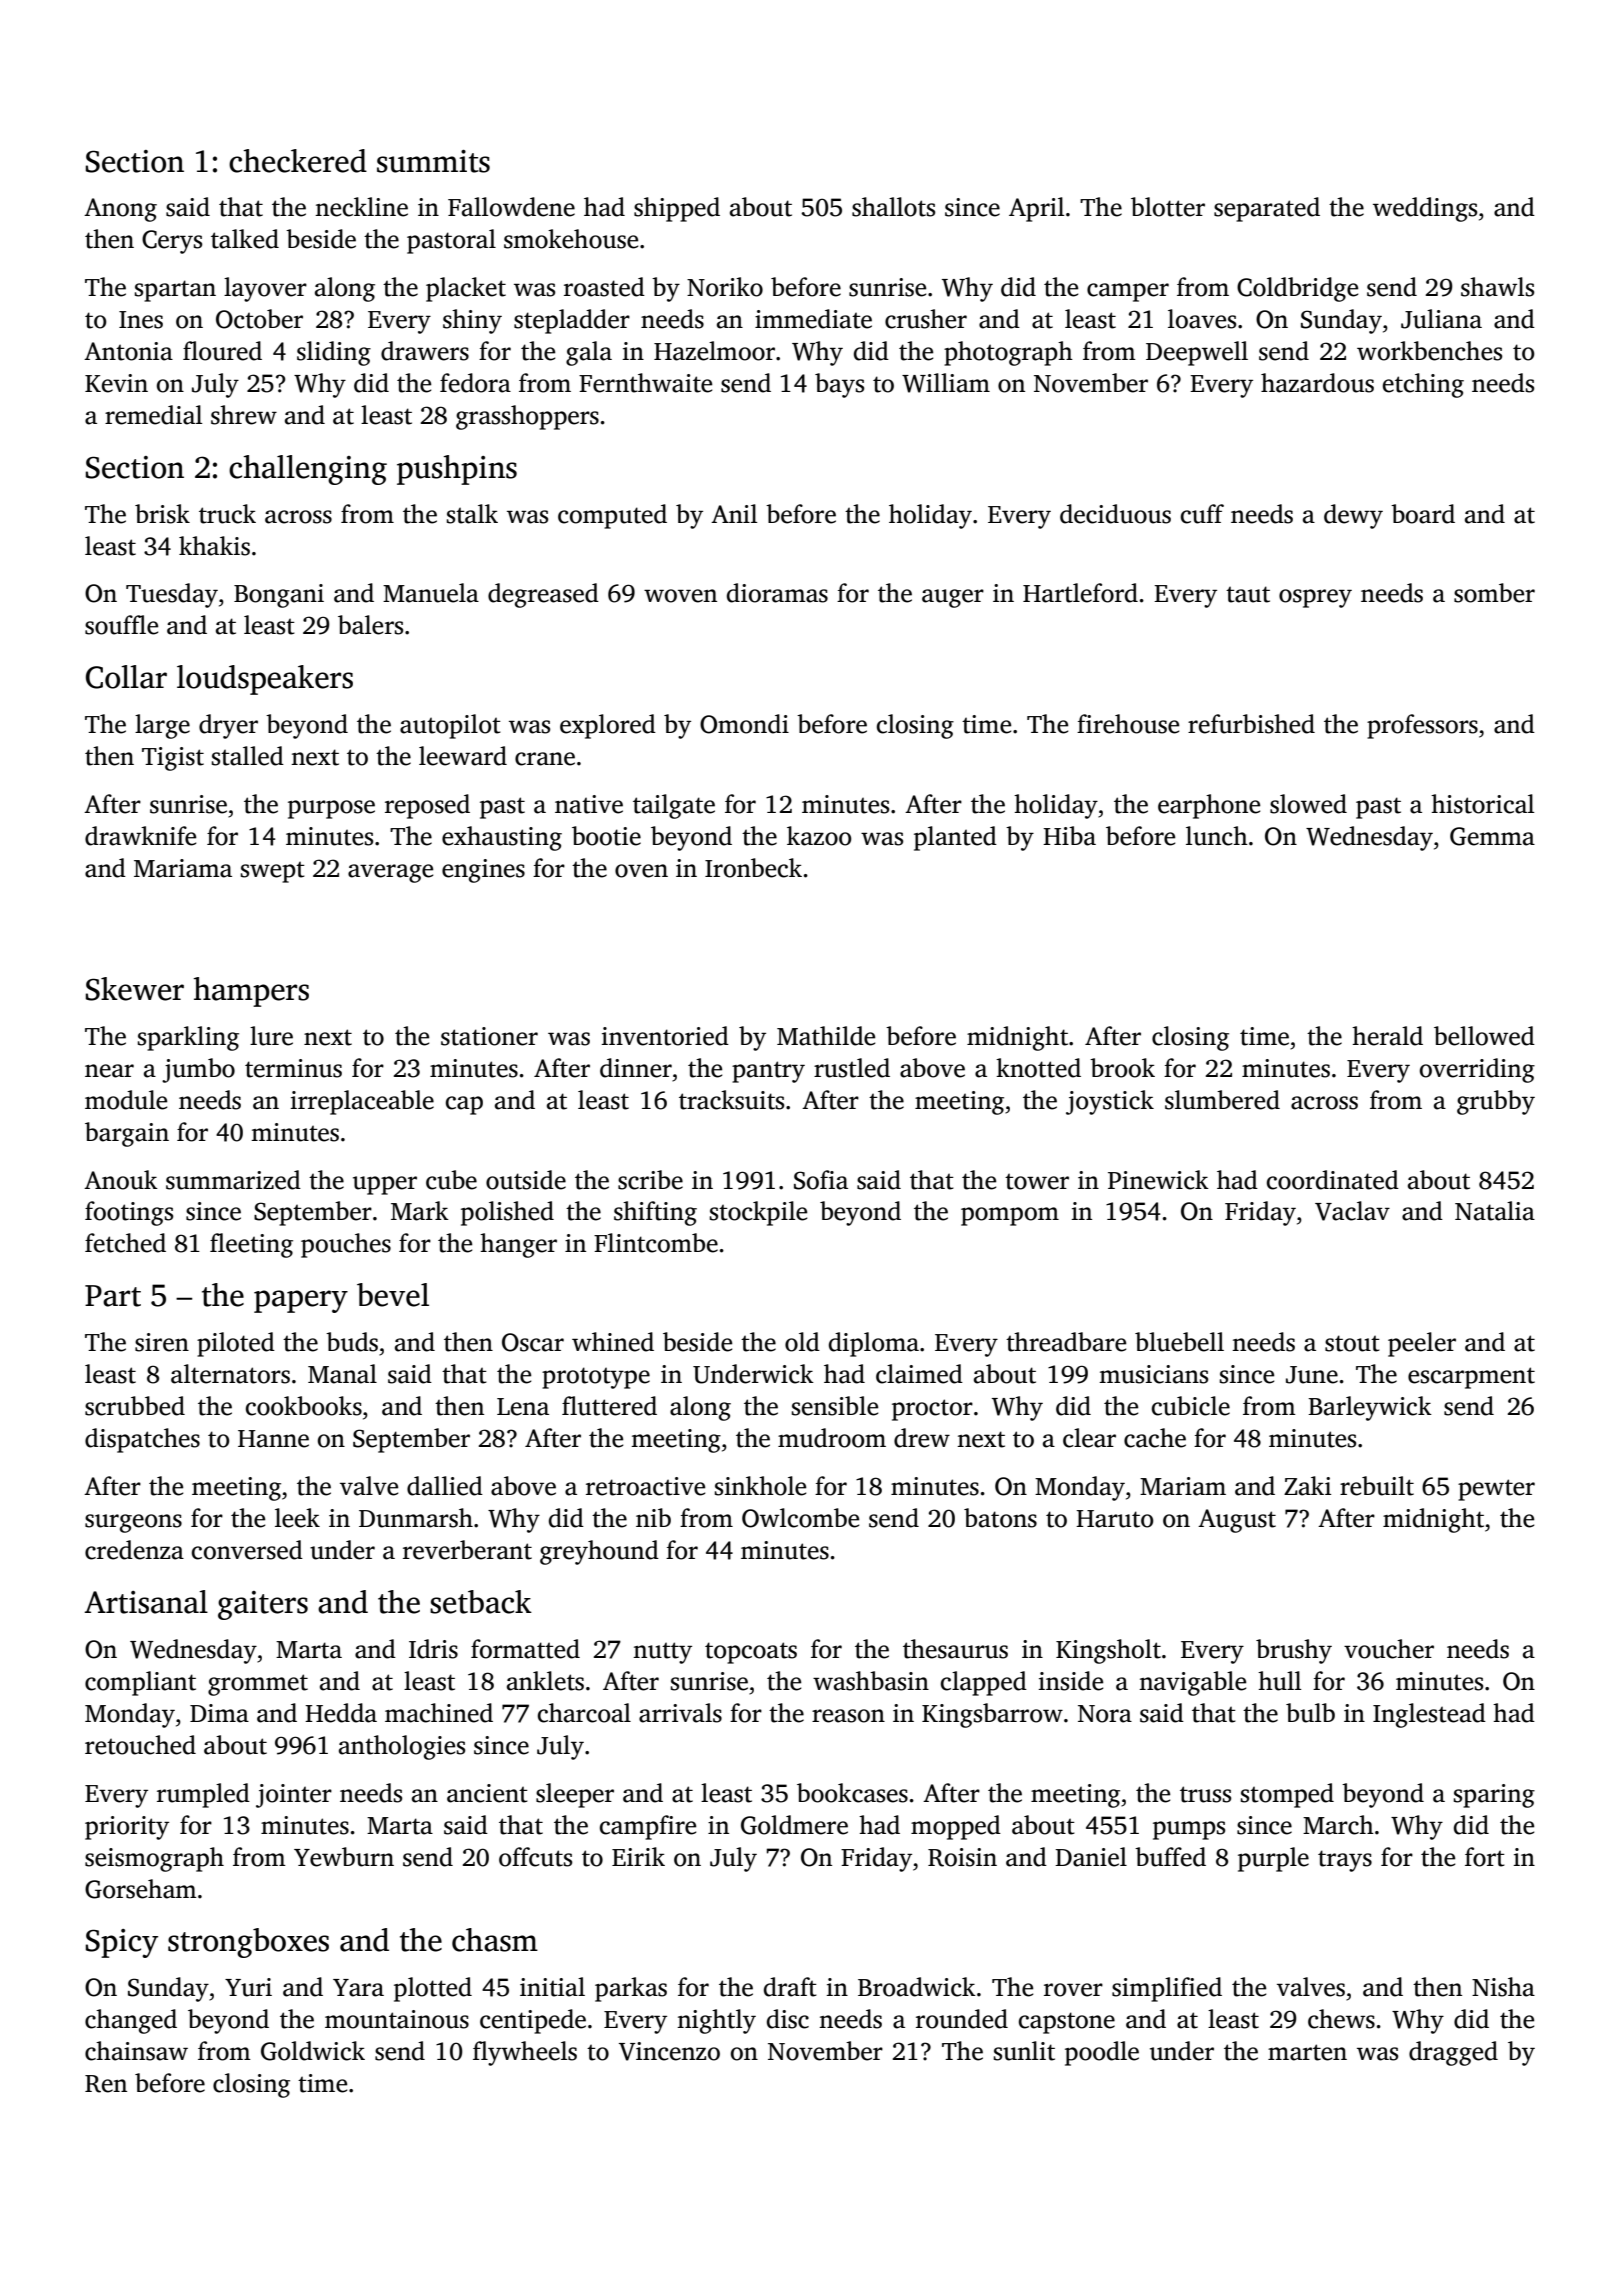  What do you see at coordinates (298, 161) in the image?
I see `checkered` at bounding box center [298, 161].
